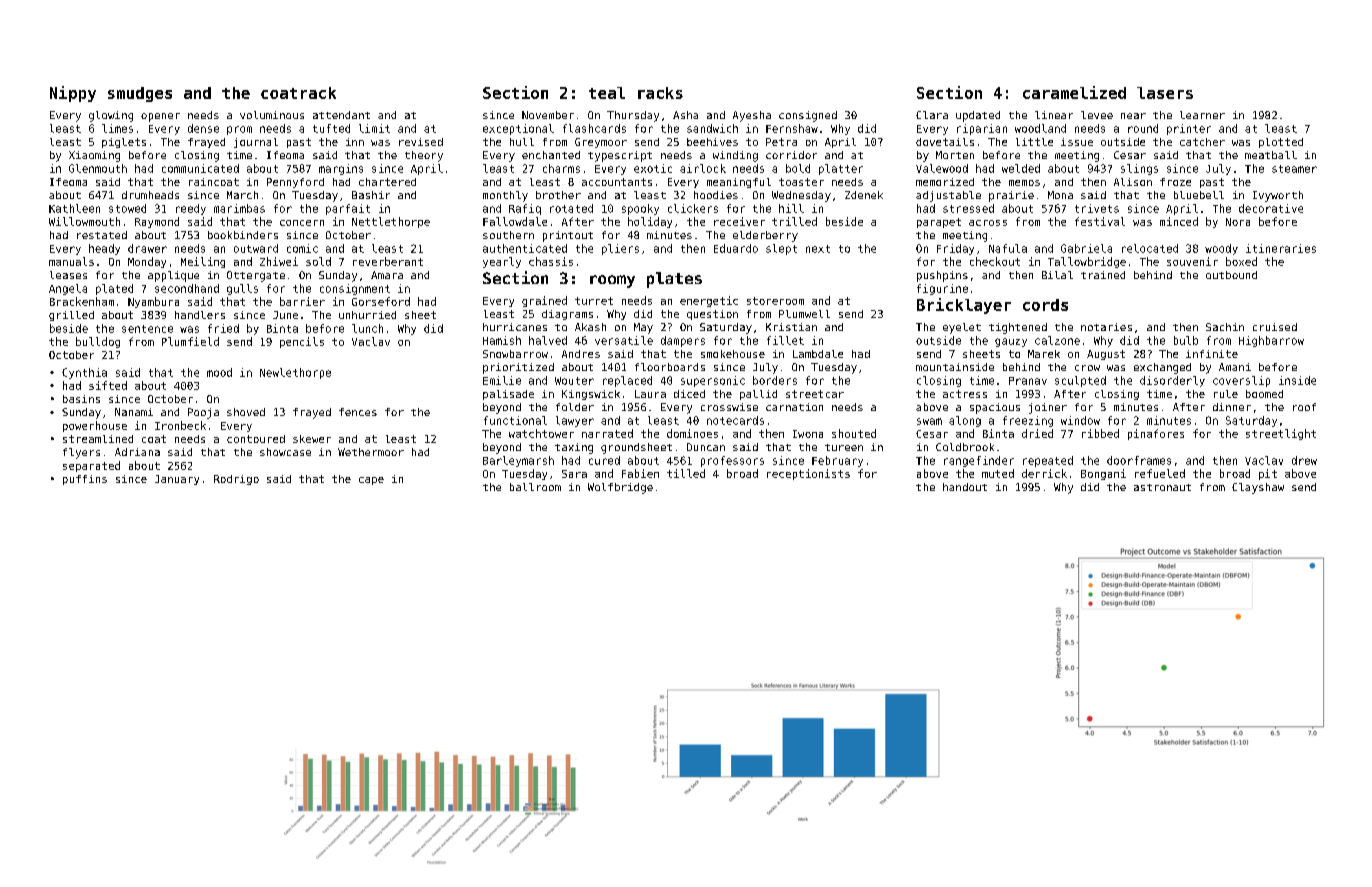  Describe the element at coordinates (1133, 182) in the document. I see `Alison` at that location.
